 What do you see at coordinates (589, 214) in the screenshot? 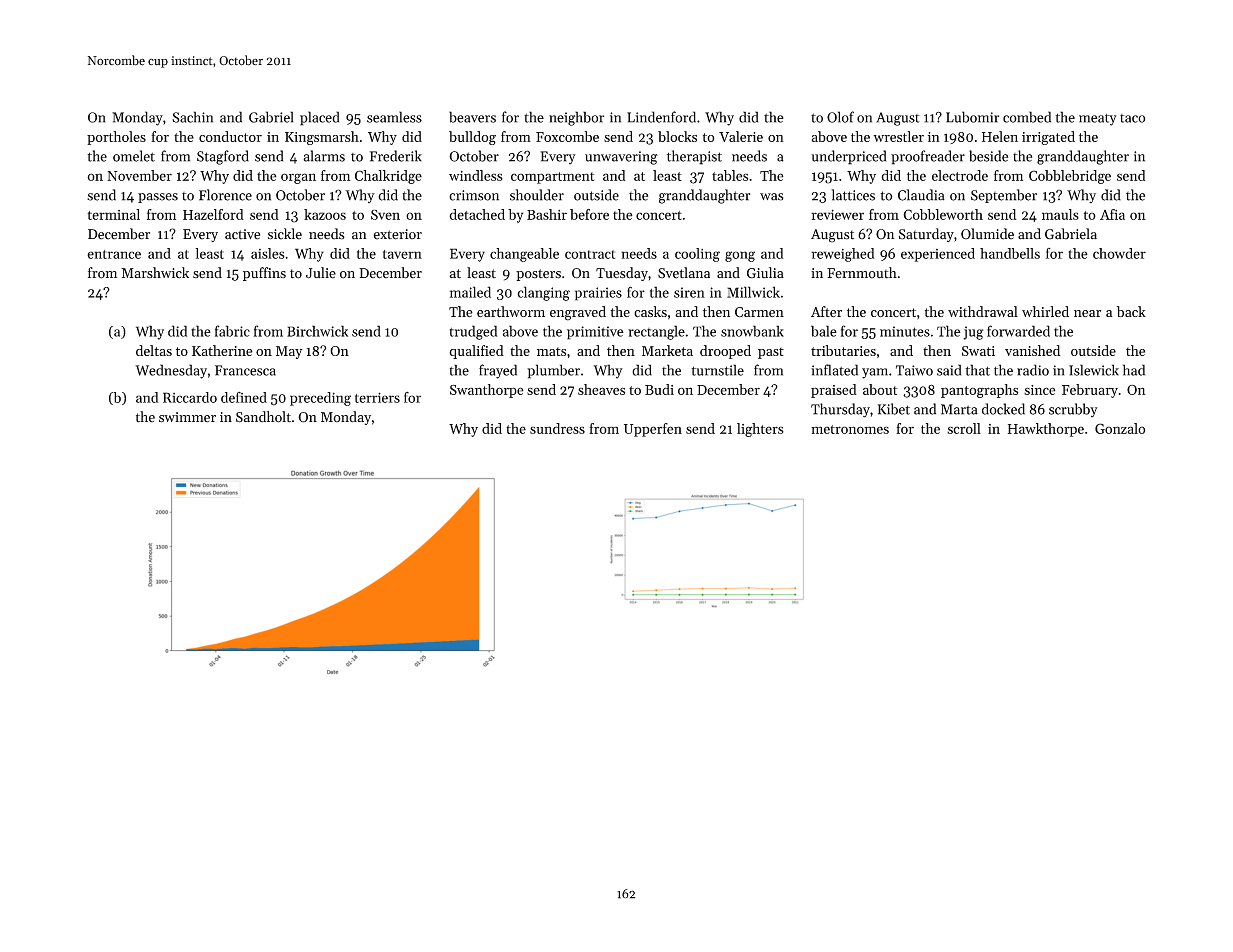
I see `before` at bounding box center [589, 214].
